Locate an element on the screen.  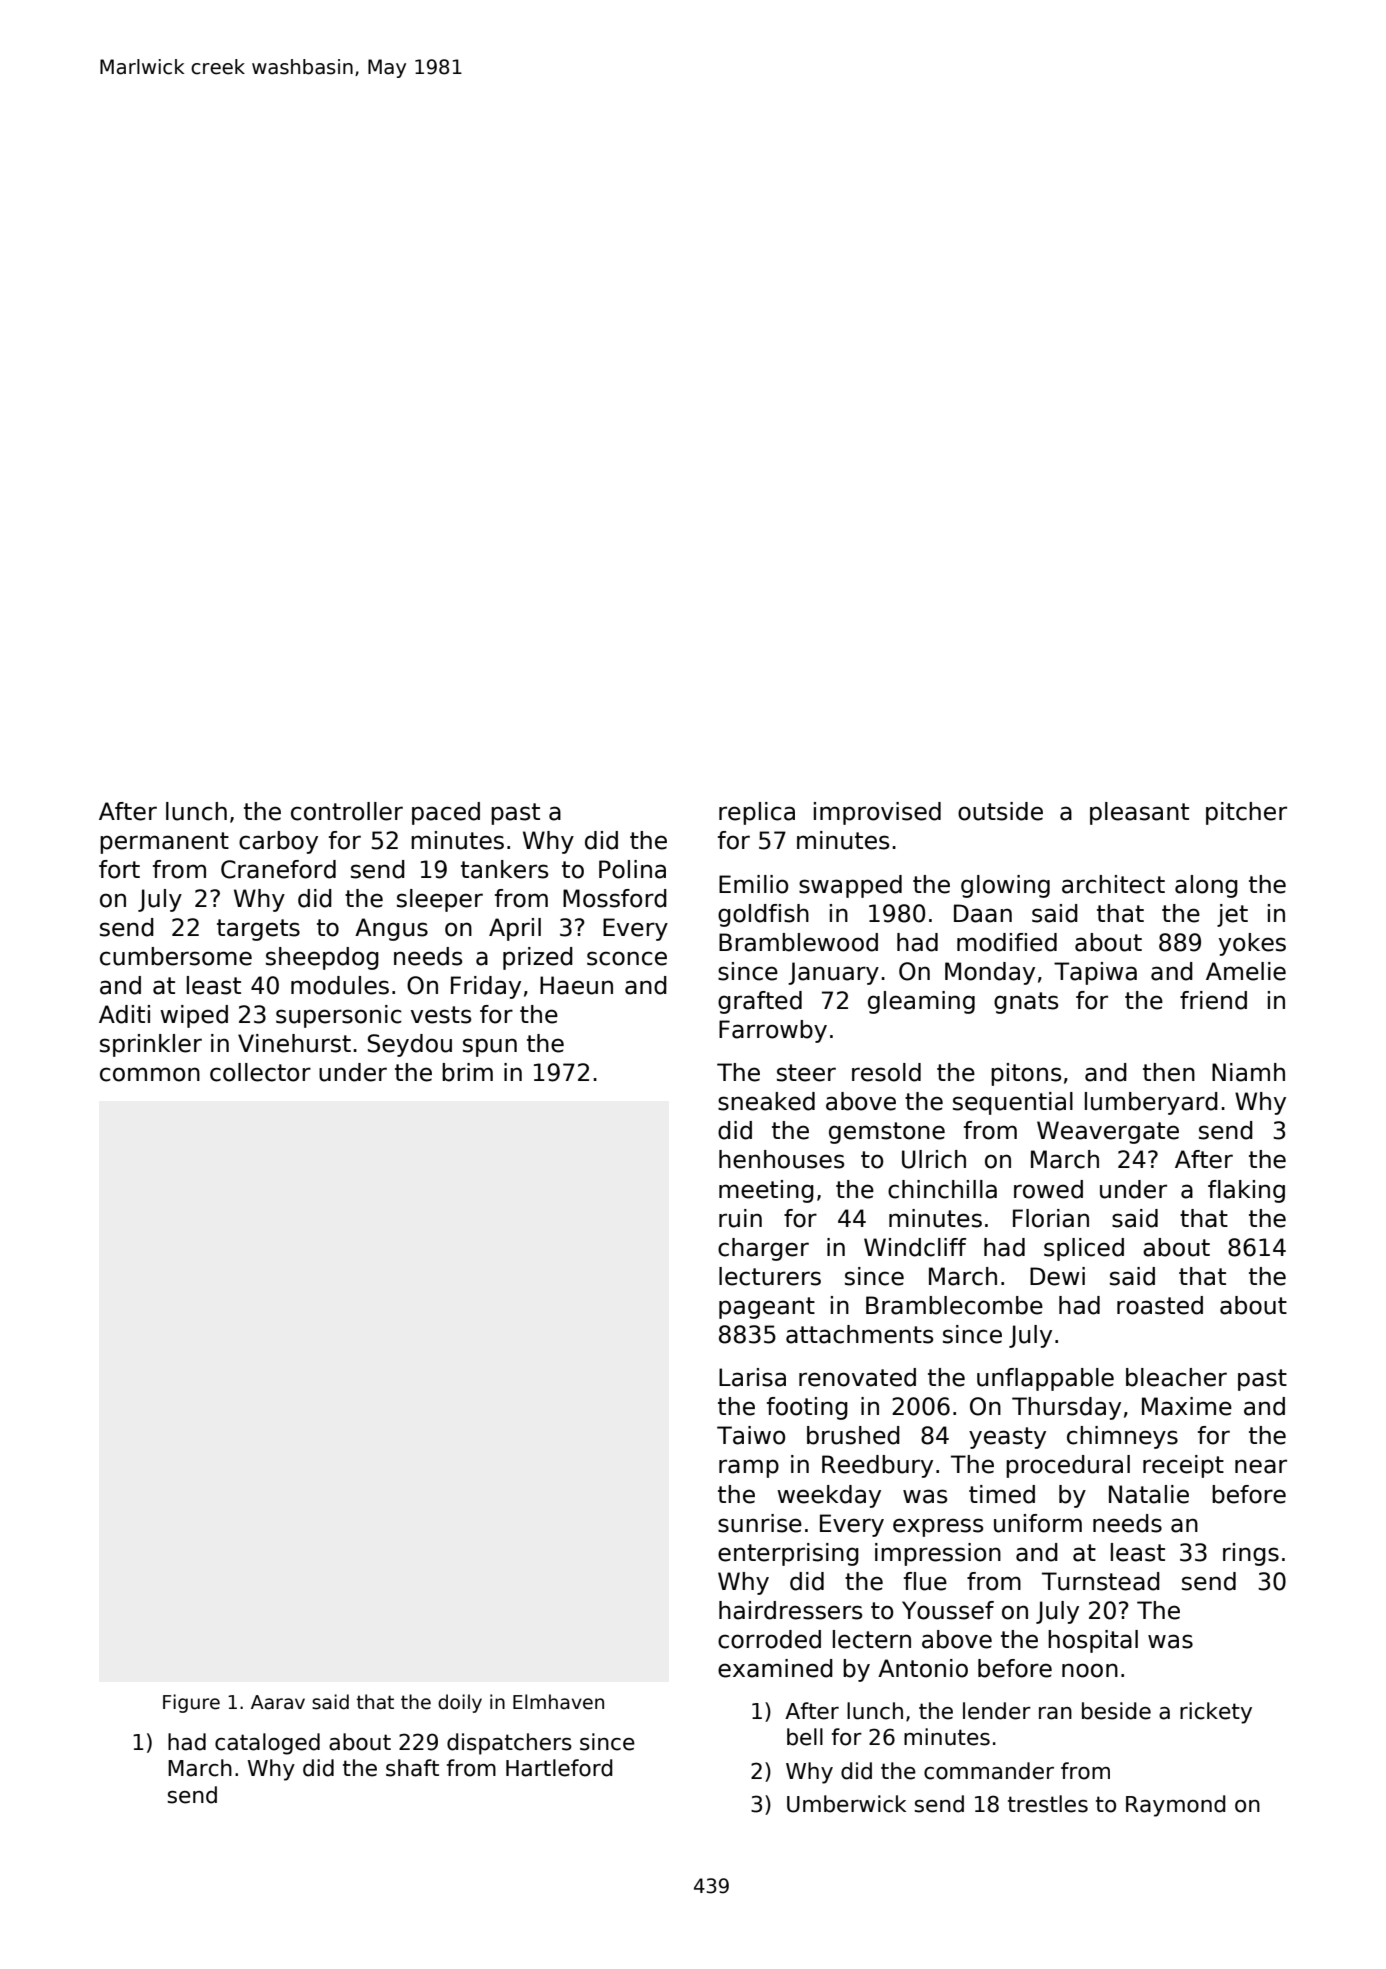
Taiwo is located at coordinates (751, 1435).
